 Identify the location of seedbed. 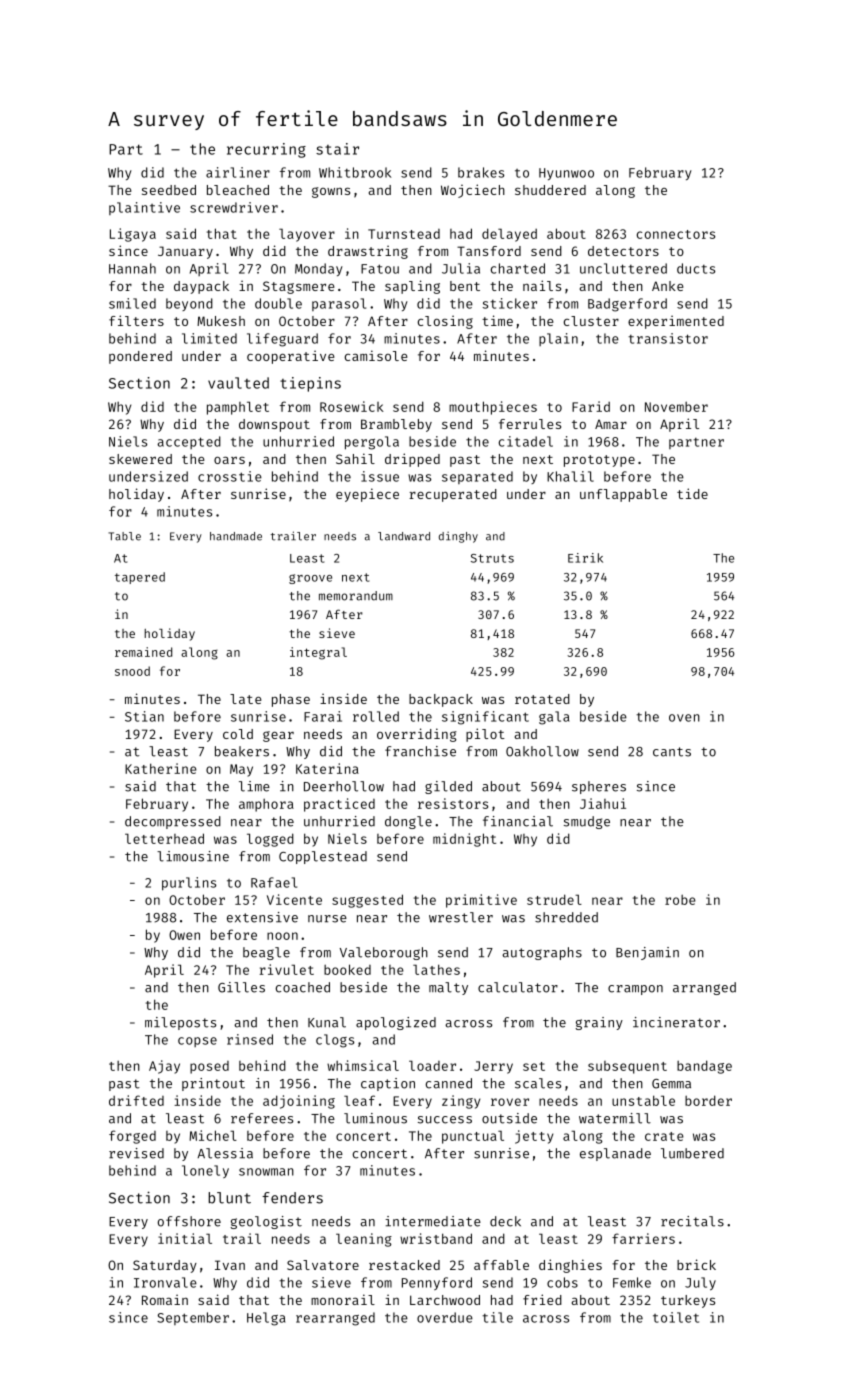
(169, 190).
